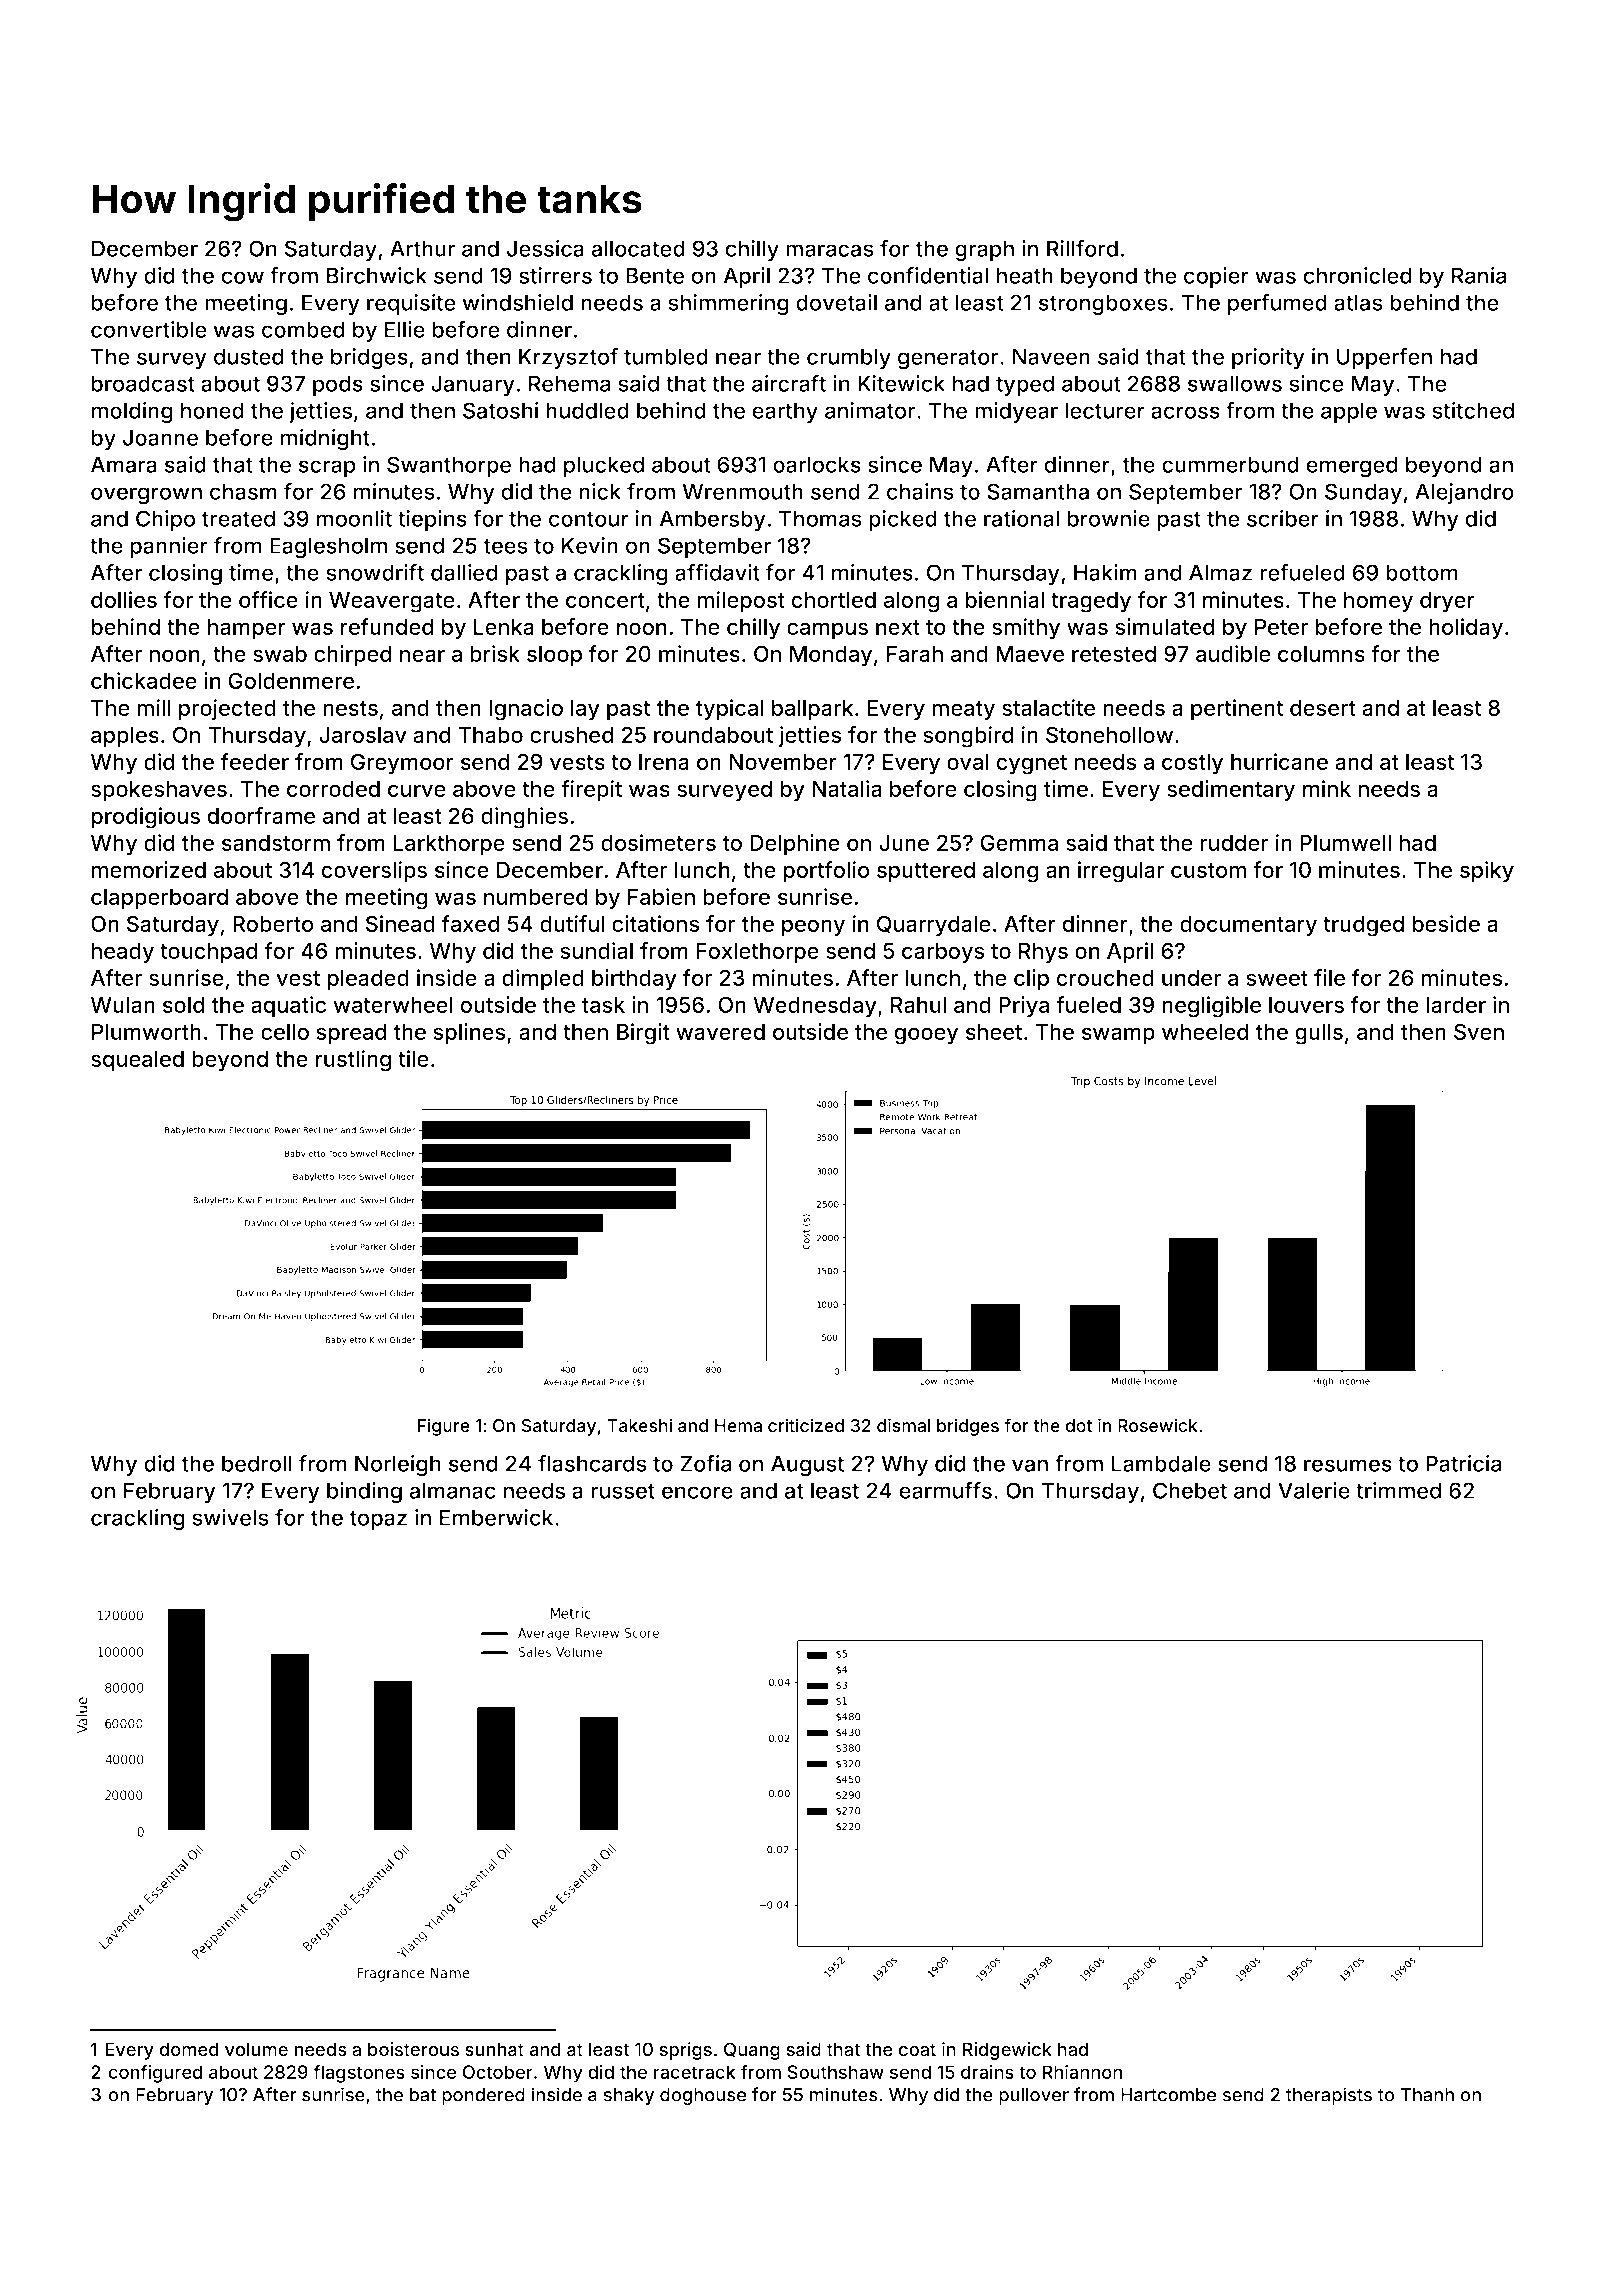 The image size is (1620, 2292). I want to click on squealed, so click(137, 1061).
